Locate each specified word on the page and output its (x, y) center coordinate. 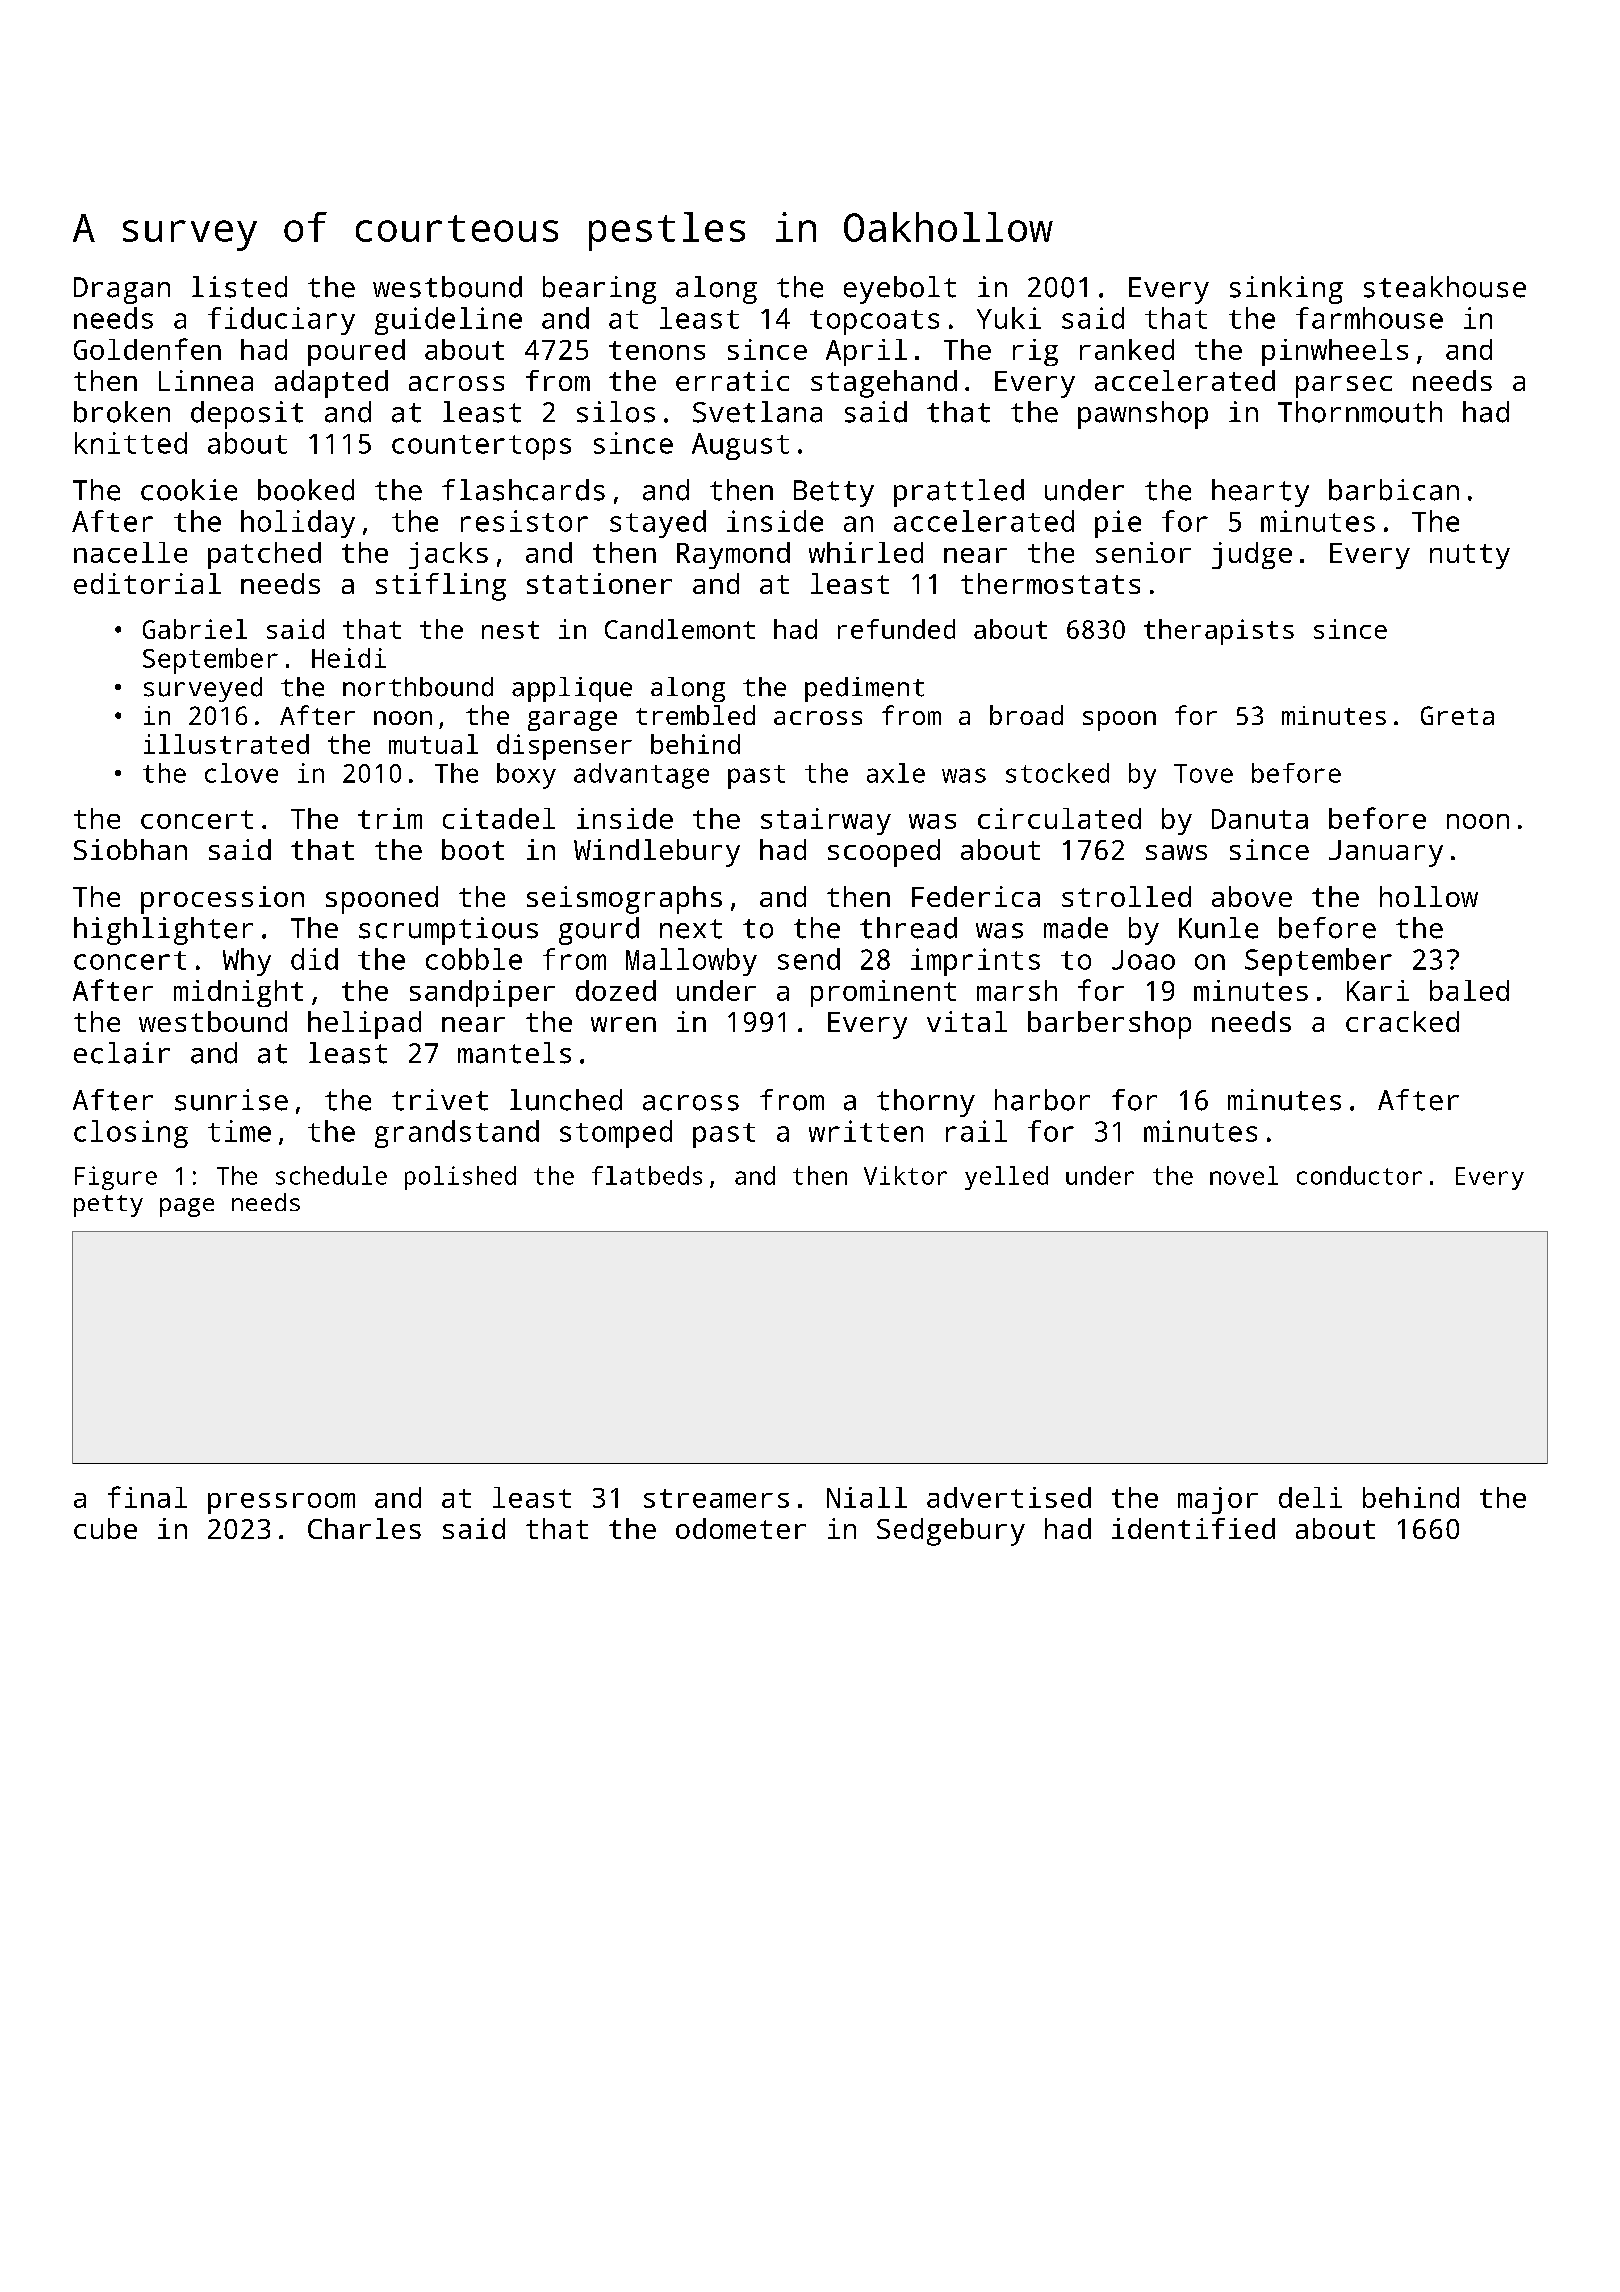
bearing (599, 290)
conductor (1359, 1175)
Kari (1378, 990)
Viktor (905, 1175)
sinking (1286, 290)
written (866, 1131)
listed (239, 287)
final (147, 1497)
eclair (122, 1053)
